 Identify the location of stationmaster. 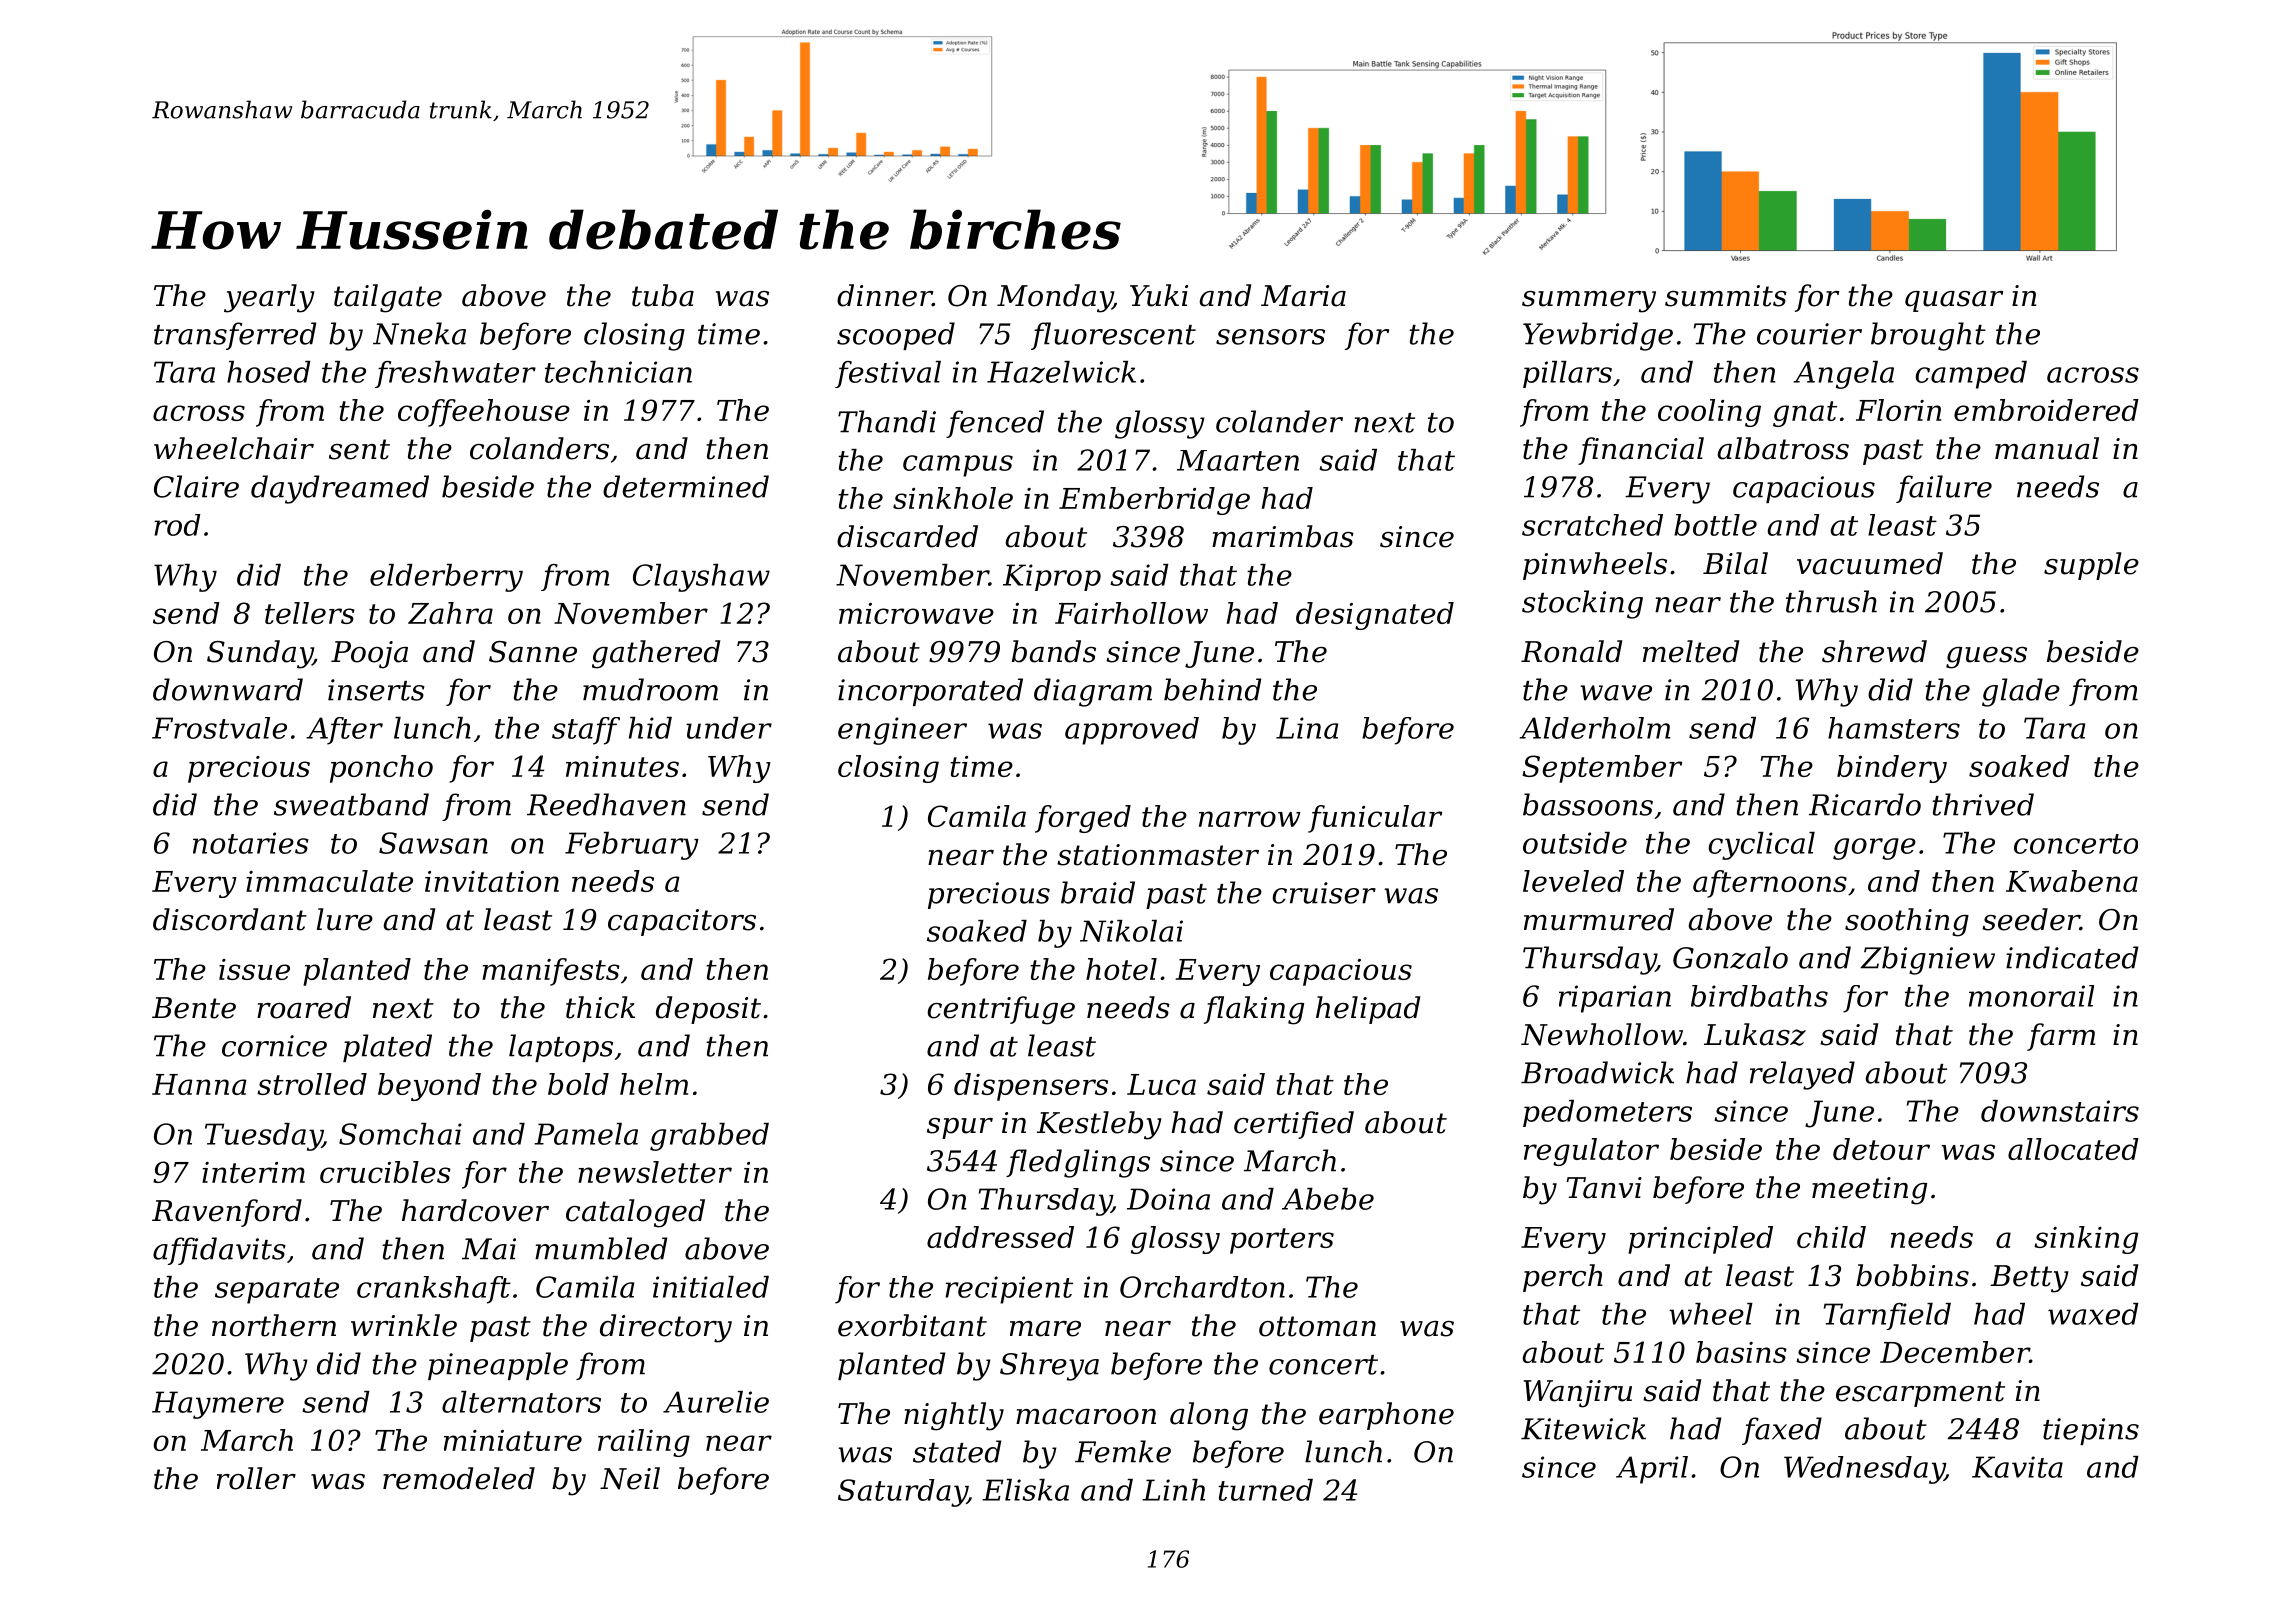
(1158, 855).
